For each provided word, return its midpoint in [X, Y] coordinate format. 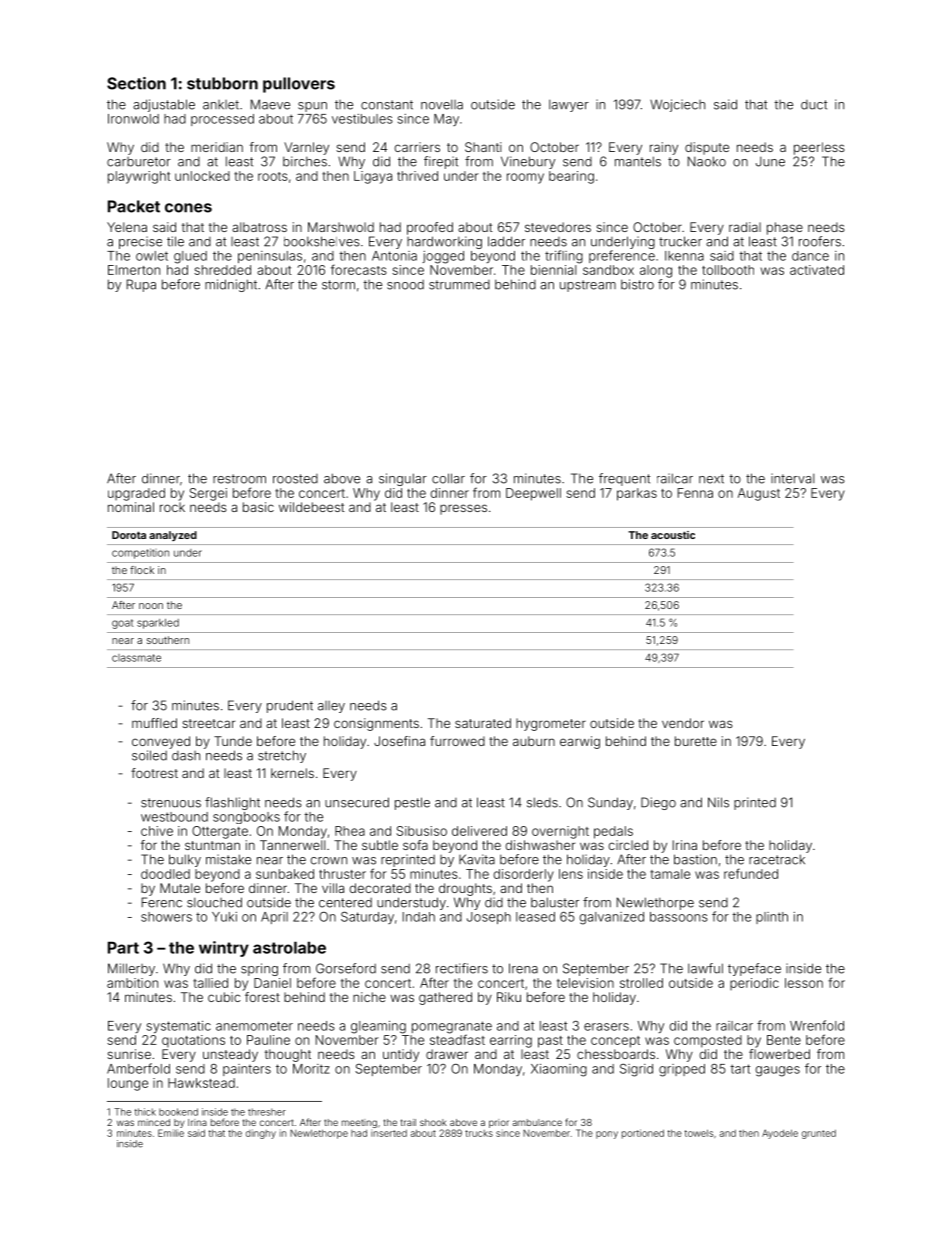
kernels [292, 773]
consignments [376, 724]
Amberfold [138, 1068]
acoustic [673, 535]
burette [696, 741]
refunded [751, 873]
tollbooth [728, 270]
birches [305, 161]
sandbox [608, 270]
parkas [637, 494]
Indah [419, 917]
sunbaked [285, 874]
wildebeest [312, 507]
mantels [638, 161]
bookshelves [322, 241]
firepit [441, 162]
